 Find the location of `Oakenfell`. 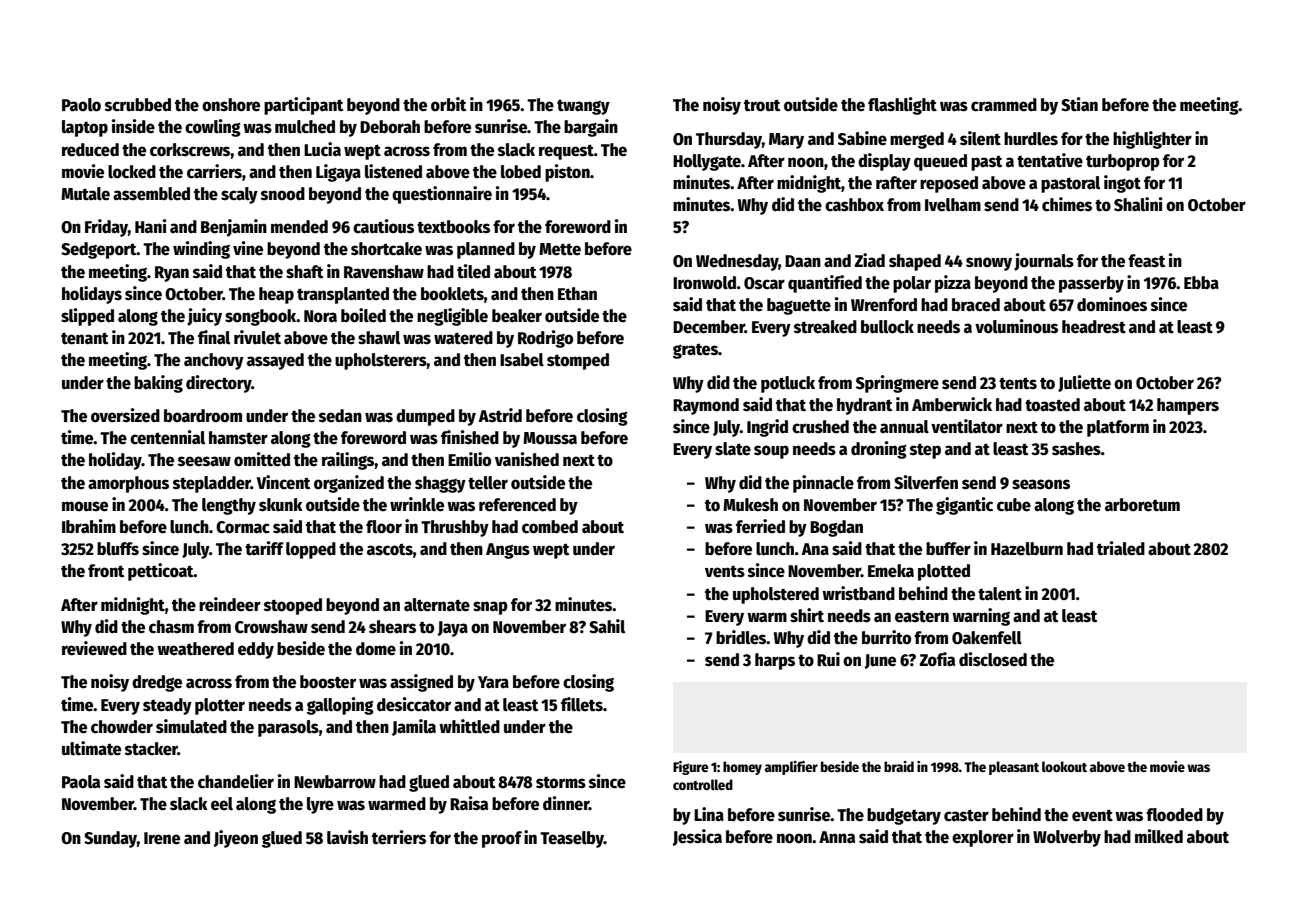

Oakenfell is located at coordinates (987, 638).
